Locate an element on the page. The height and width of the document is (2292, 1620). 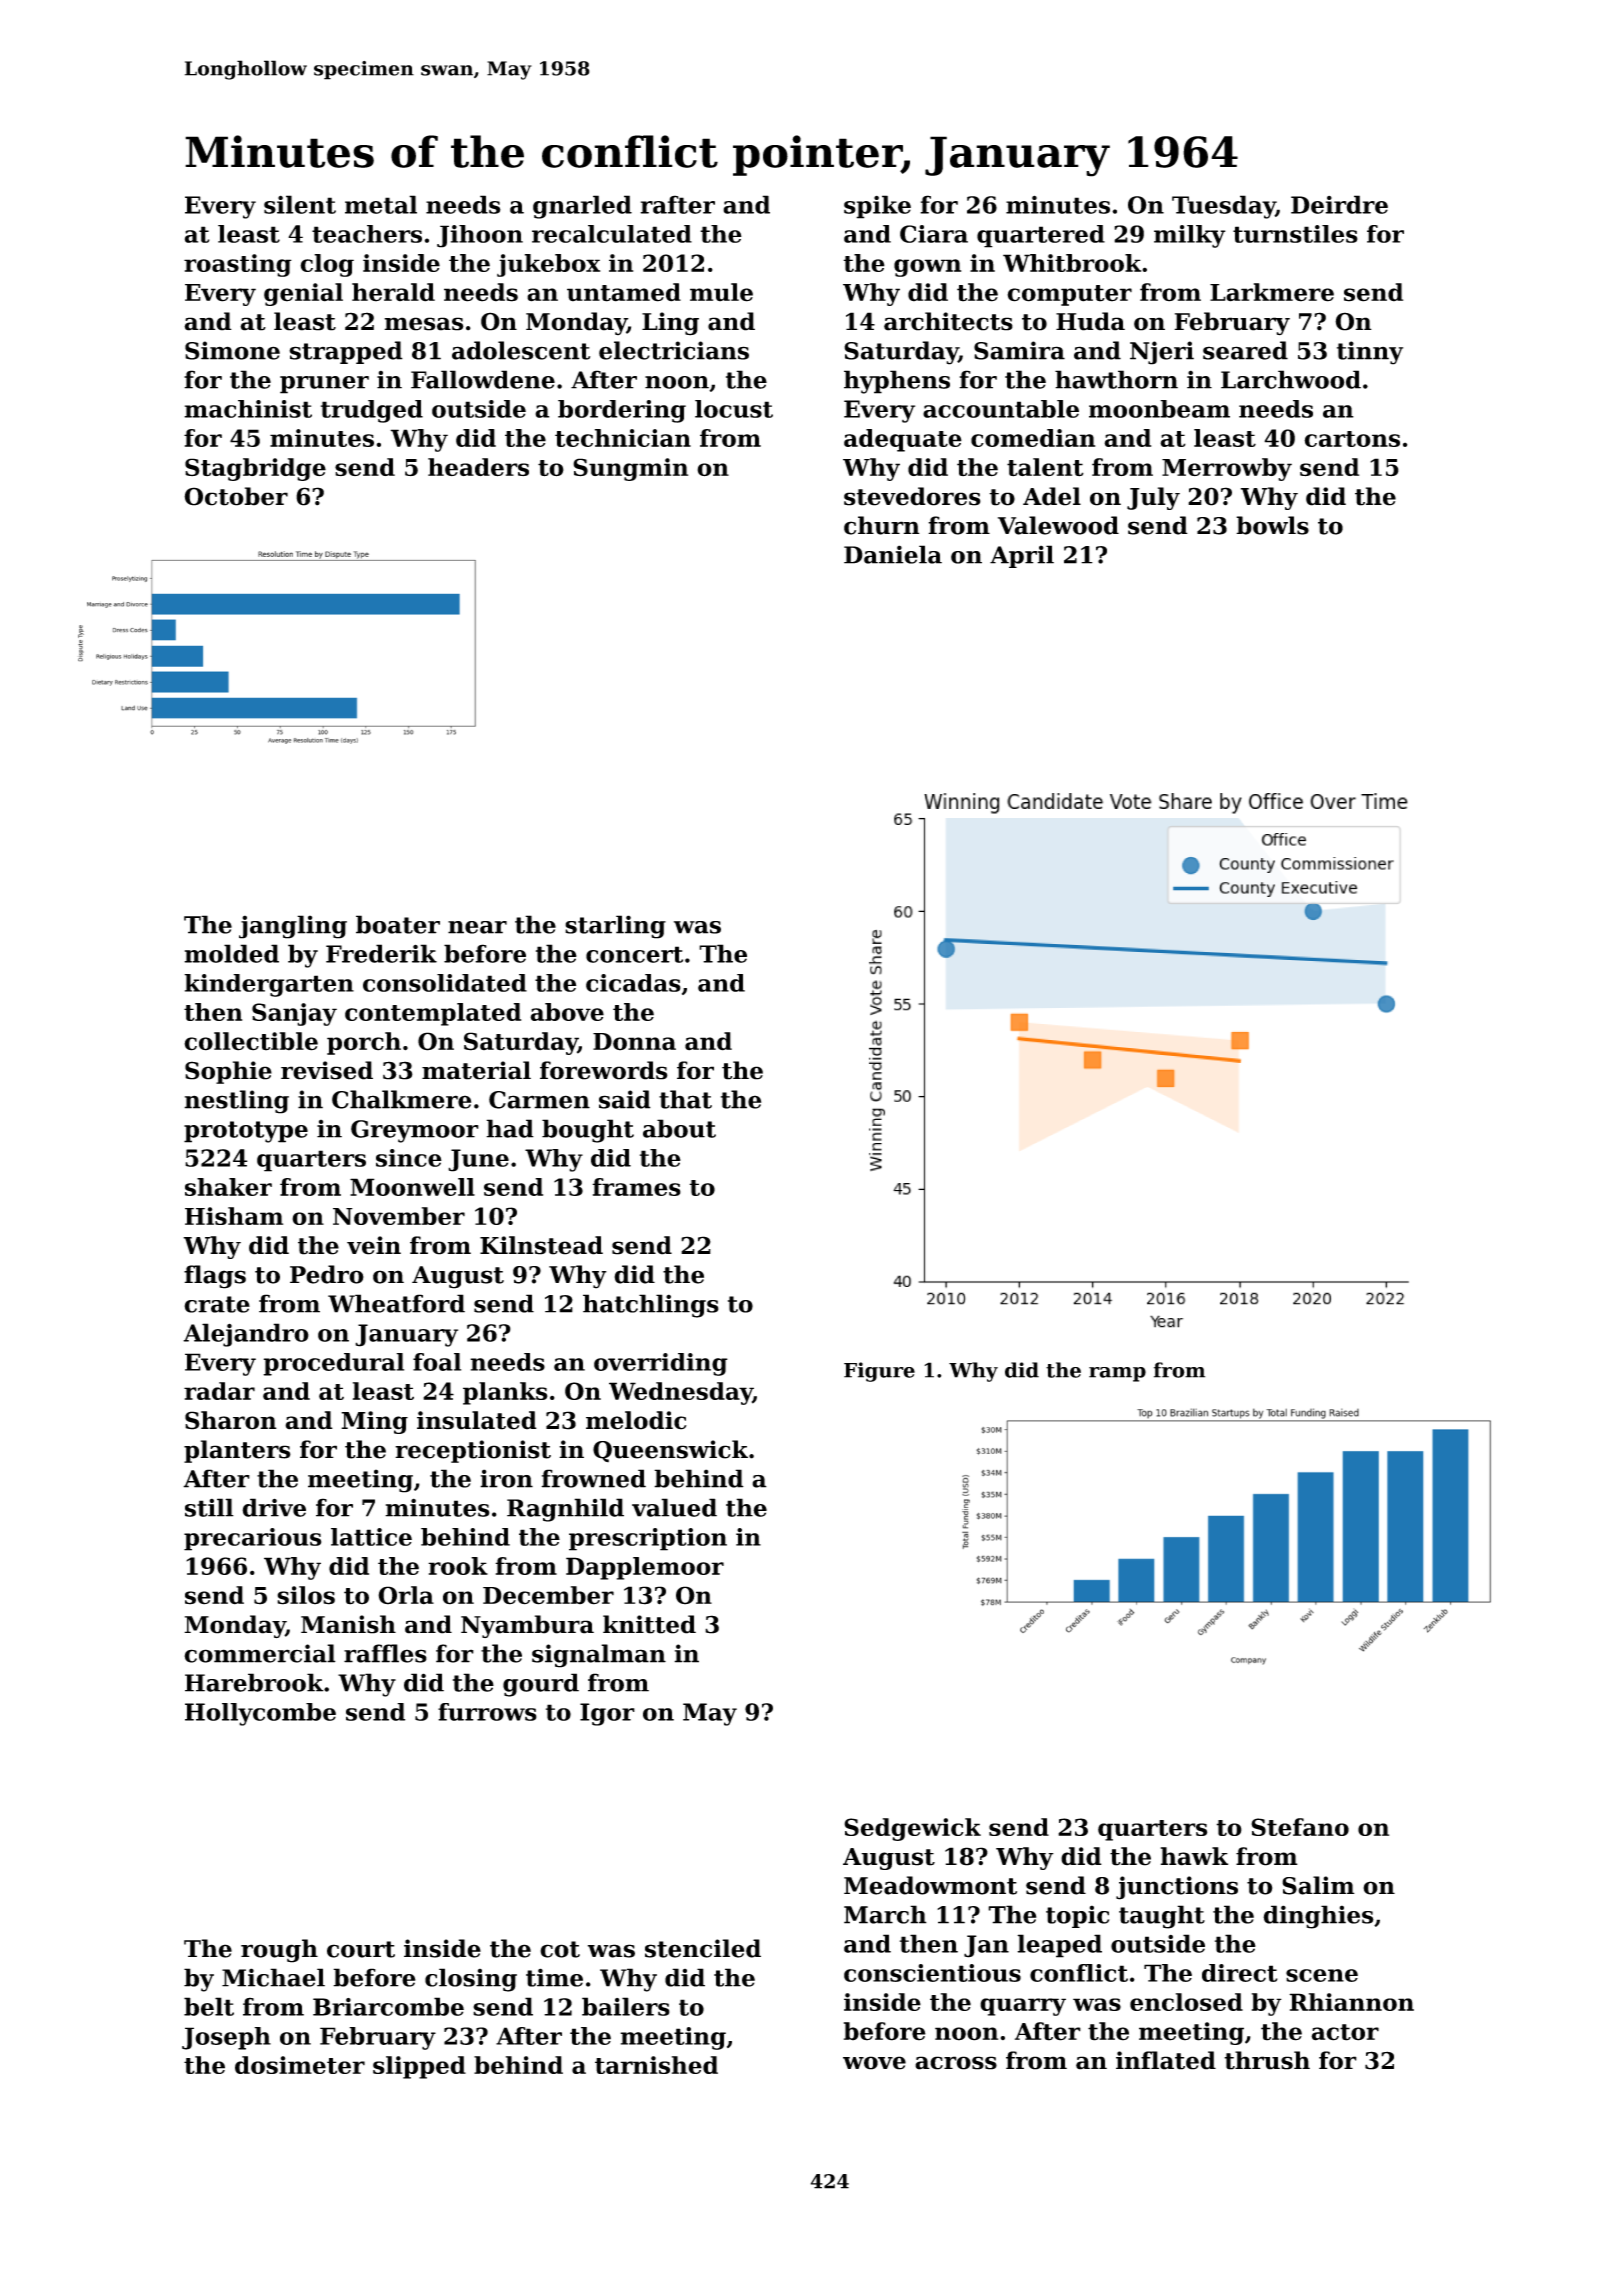
Daniela is located at coordinates (893, 554).
